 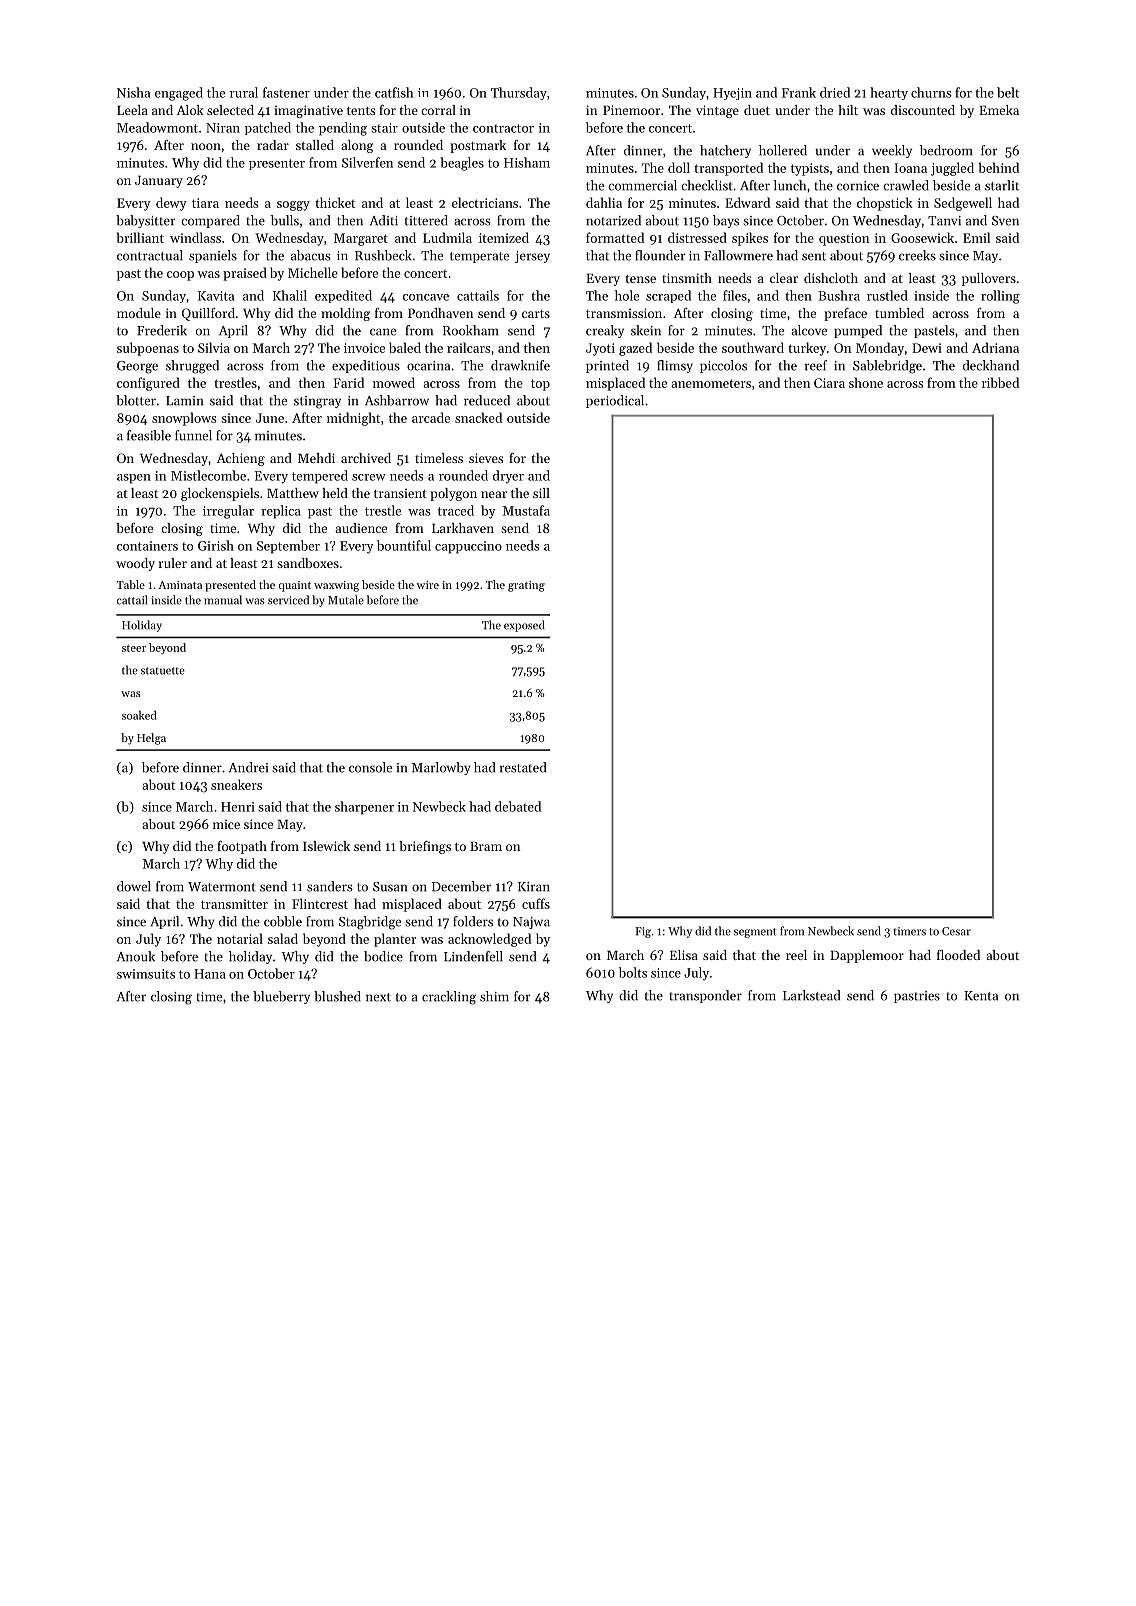 What do you see at coordinates (732, 94) in the screenshot?
I see `Hyejin` at bounding box center [732, 94].
